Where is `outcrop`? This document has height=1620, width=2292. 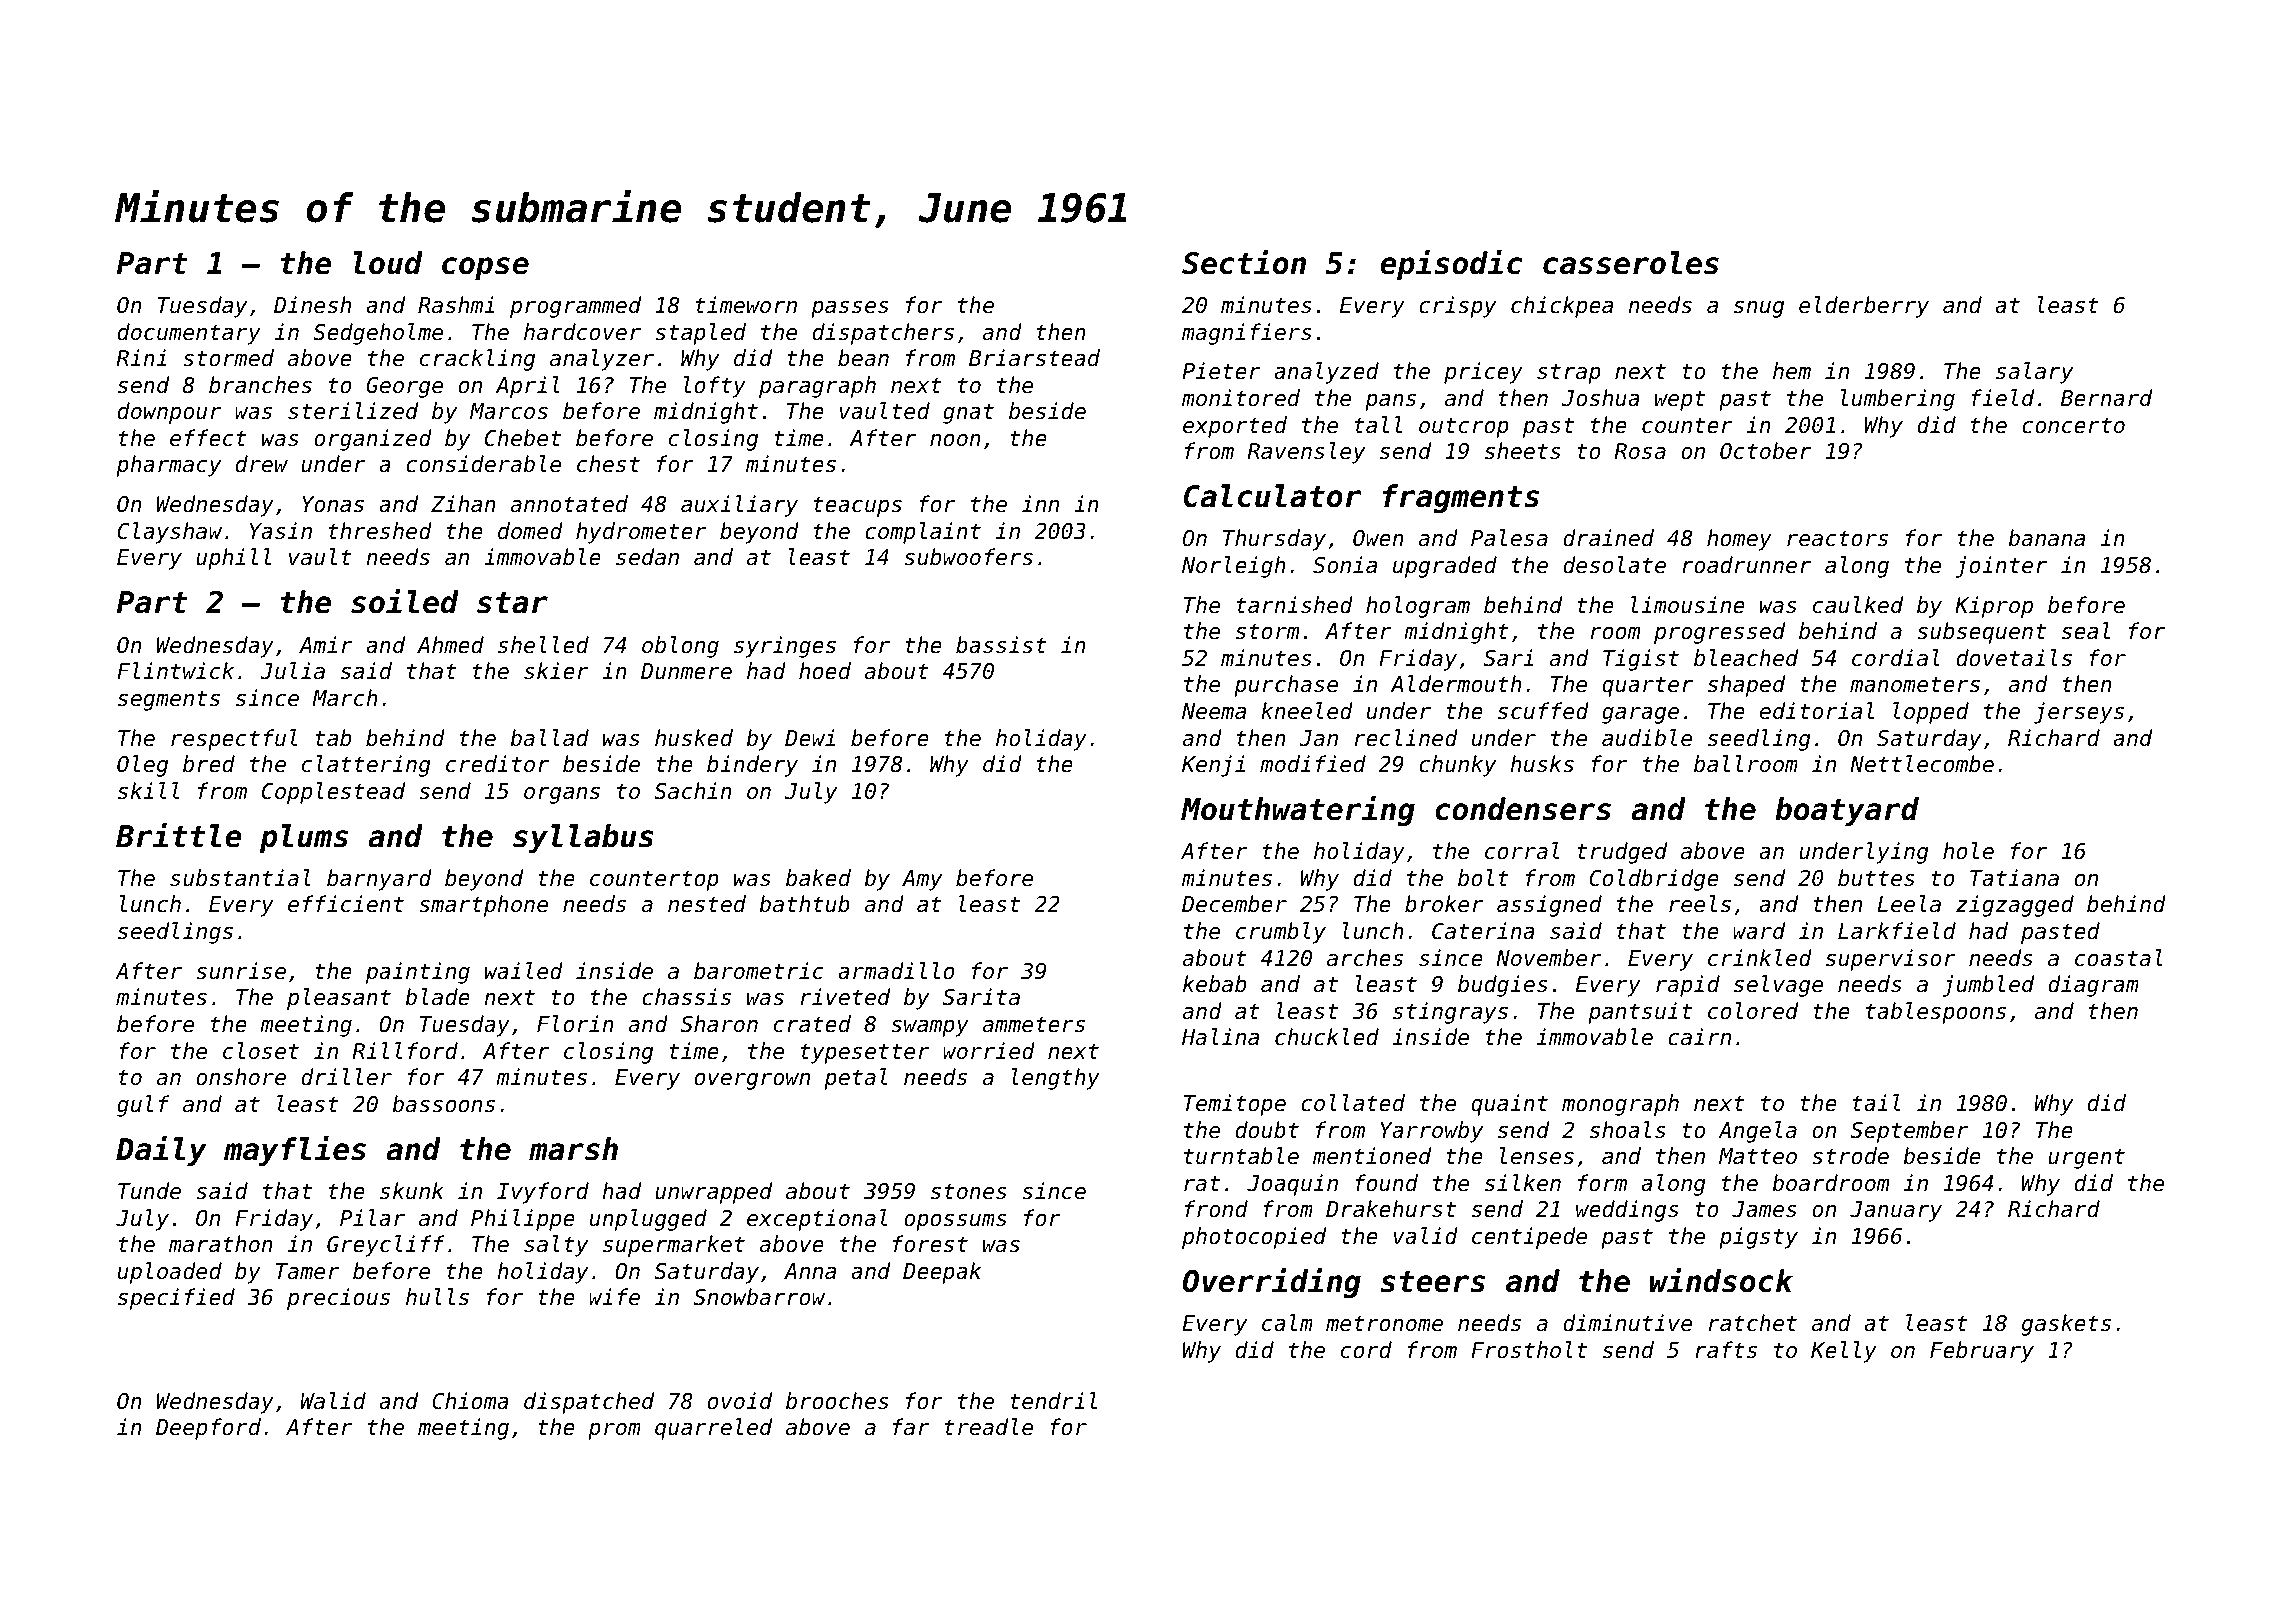 outcrop is located at coordinates (1464, 427).
